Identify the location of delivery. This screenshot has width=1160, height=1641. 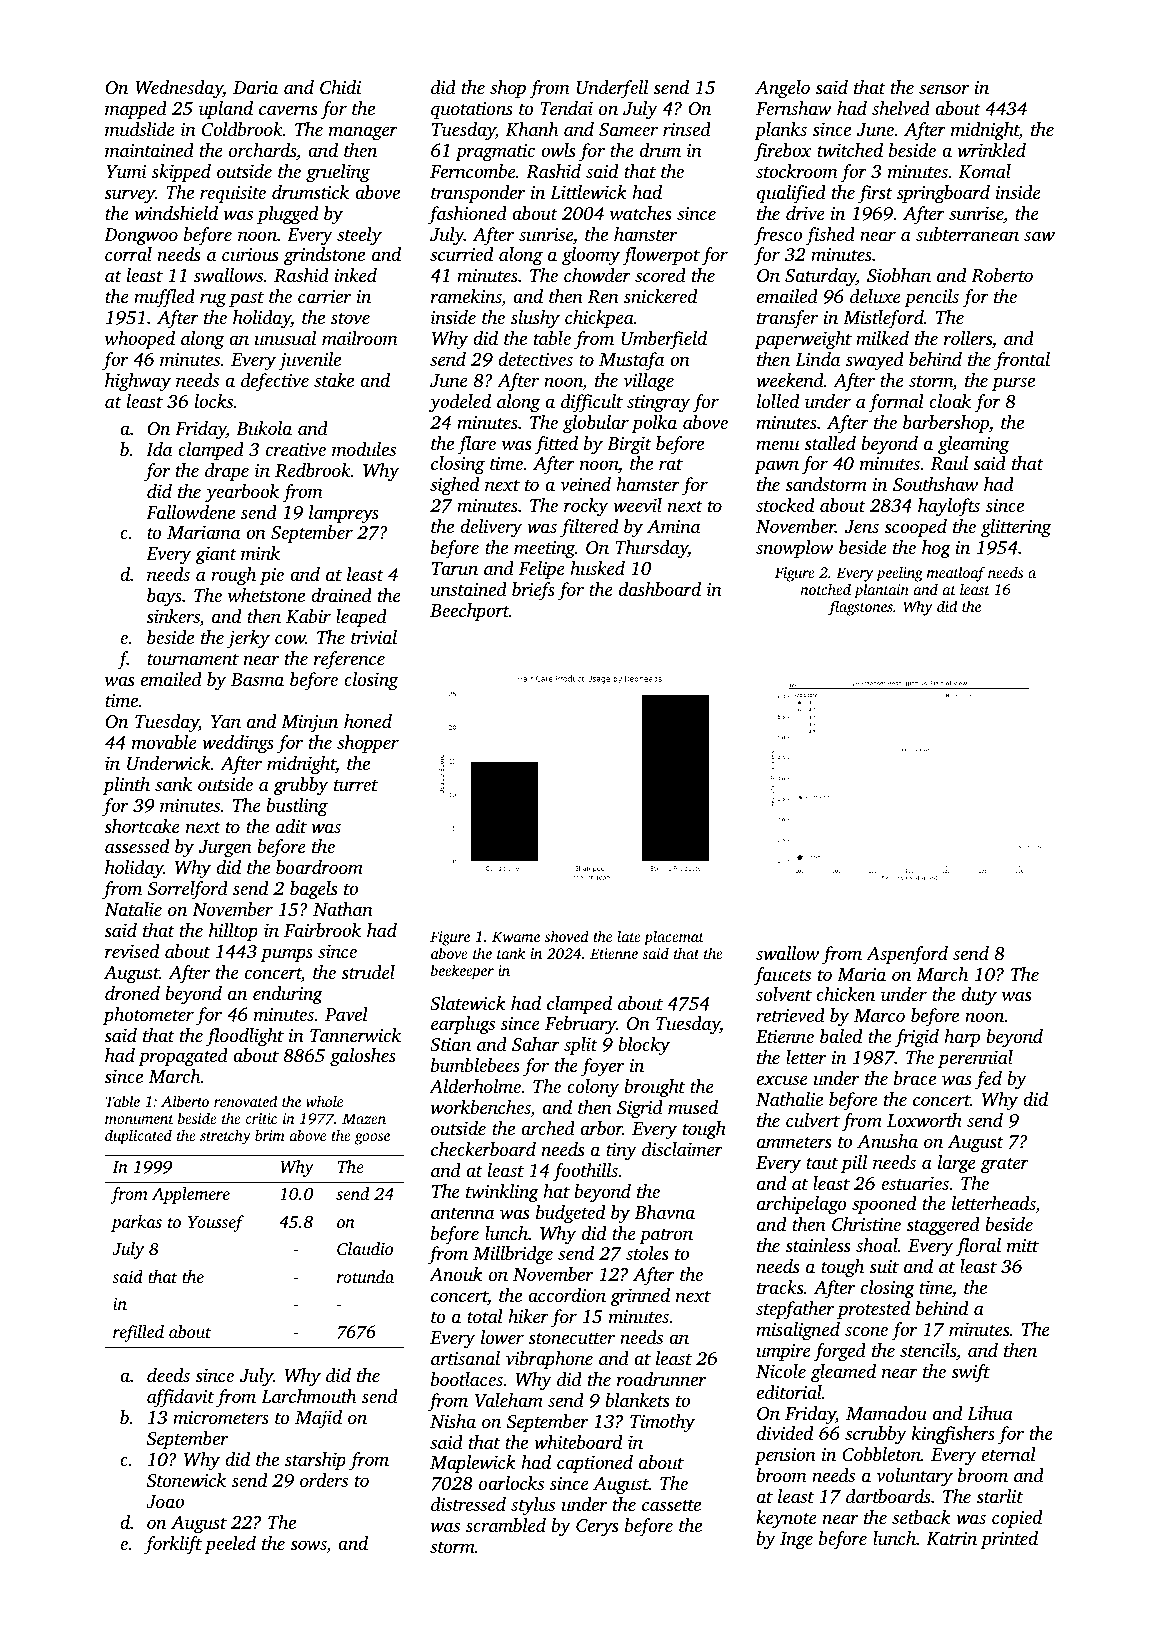
(491, 528).
